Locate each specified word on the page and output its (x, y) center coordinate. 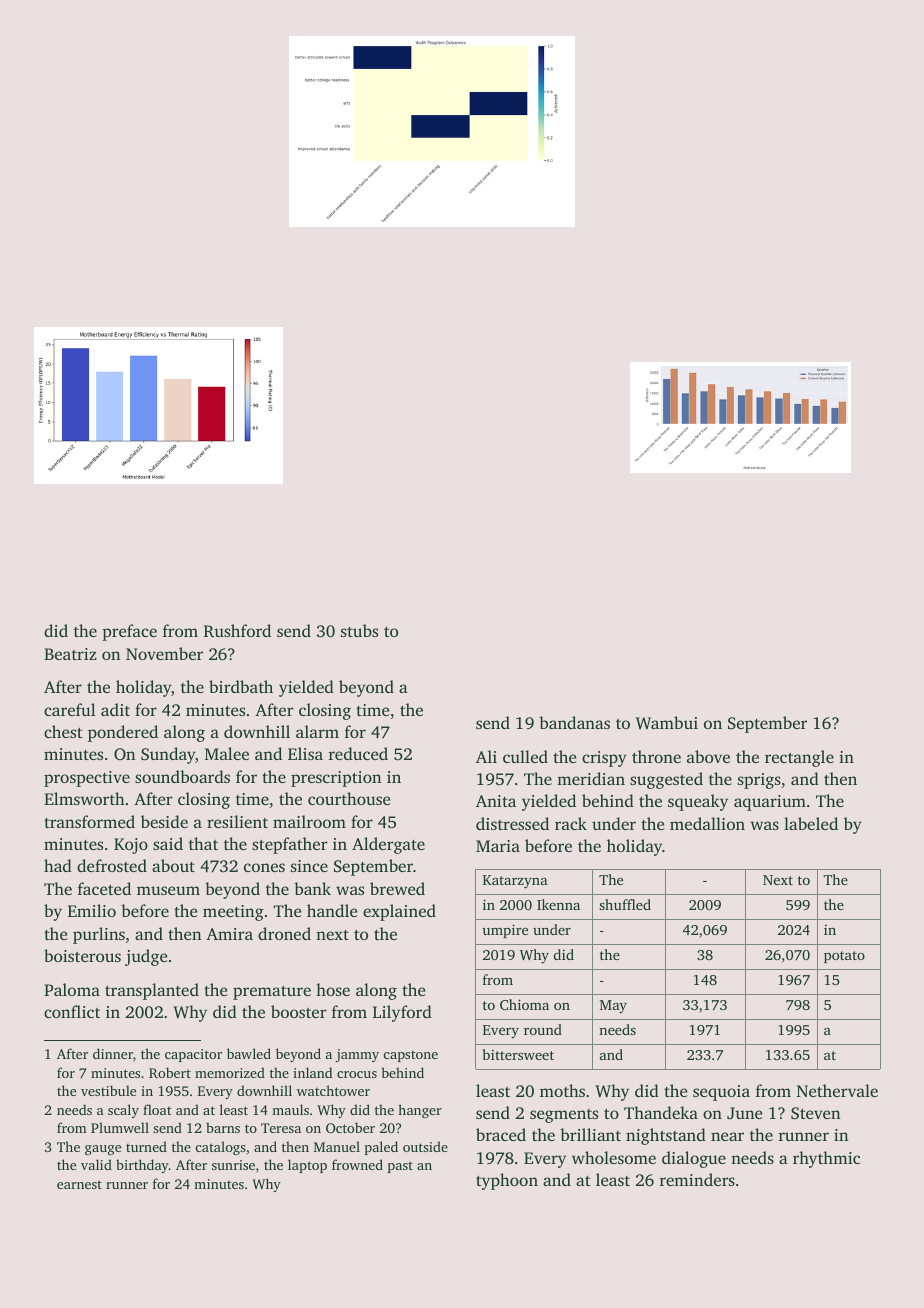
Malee (227, 753)
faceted (104, 888)
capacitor (193, 1055)
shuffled (625, 904)
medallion (707, 823)
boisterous (82, 955)
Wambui (667, 722)
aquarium (770, 803)
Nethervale (837, 1090)
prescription (336, 779)
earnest (79, 1184)
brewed (397, 888)
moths (562, 1090)
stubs (359, 630)
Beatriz (70, 654)
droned (284, 933)
